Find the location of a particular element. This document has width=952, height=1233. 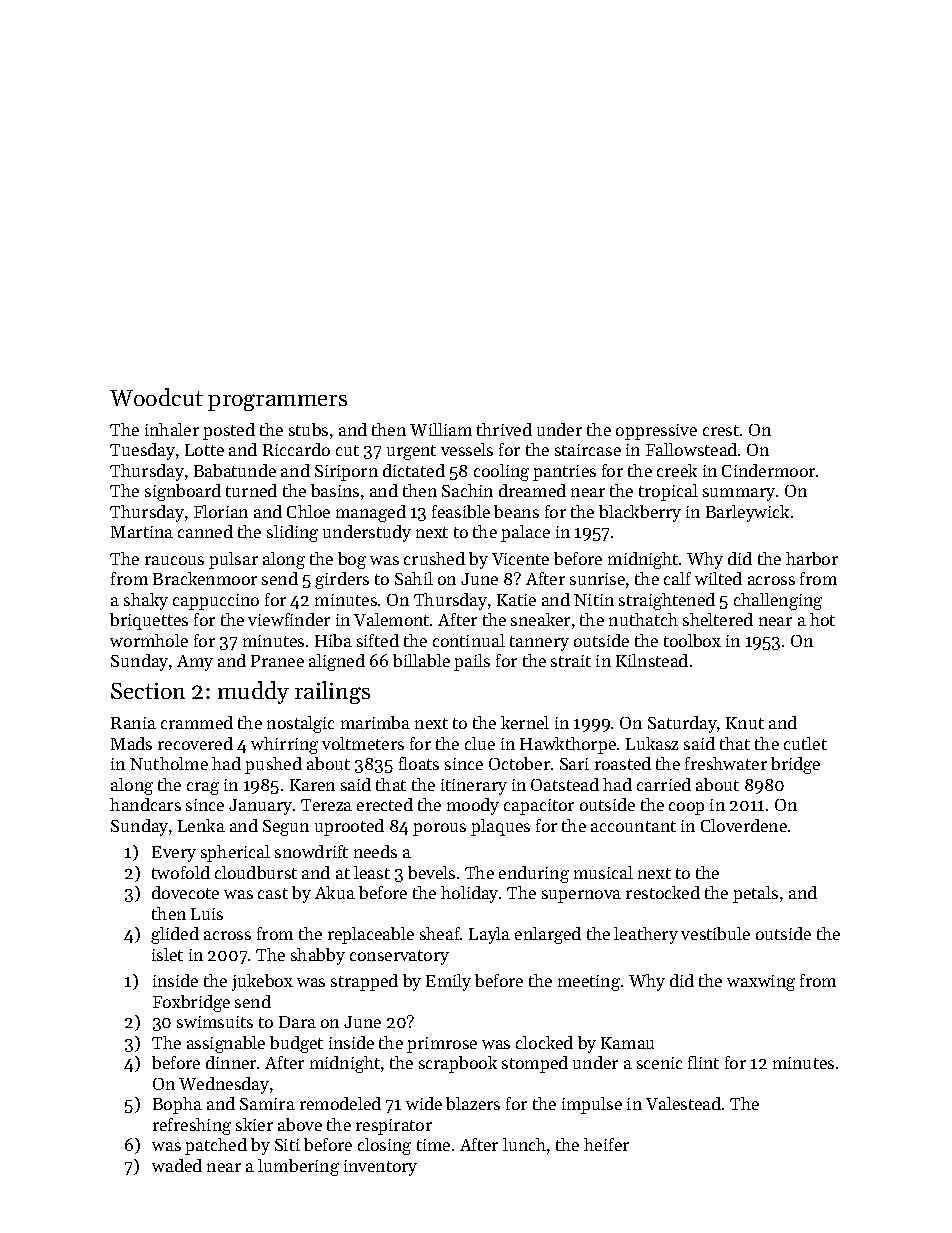

freshwater is located at coordinates (726, 763).
